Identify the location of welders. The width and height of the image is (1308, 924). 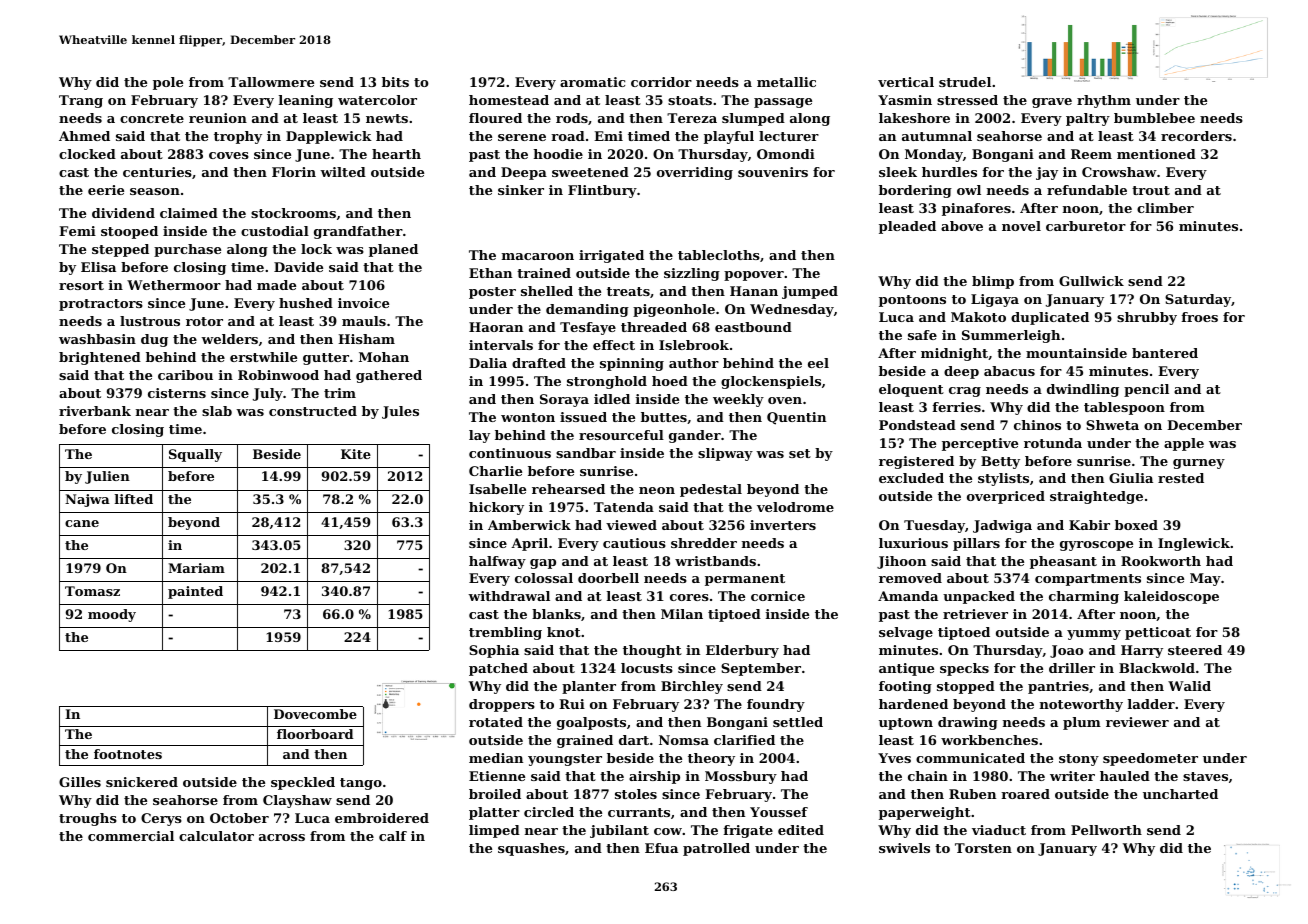
(229, 339).
